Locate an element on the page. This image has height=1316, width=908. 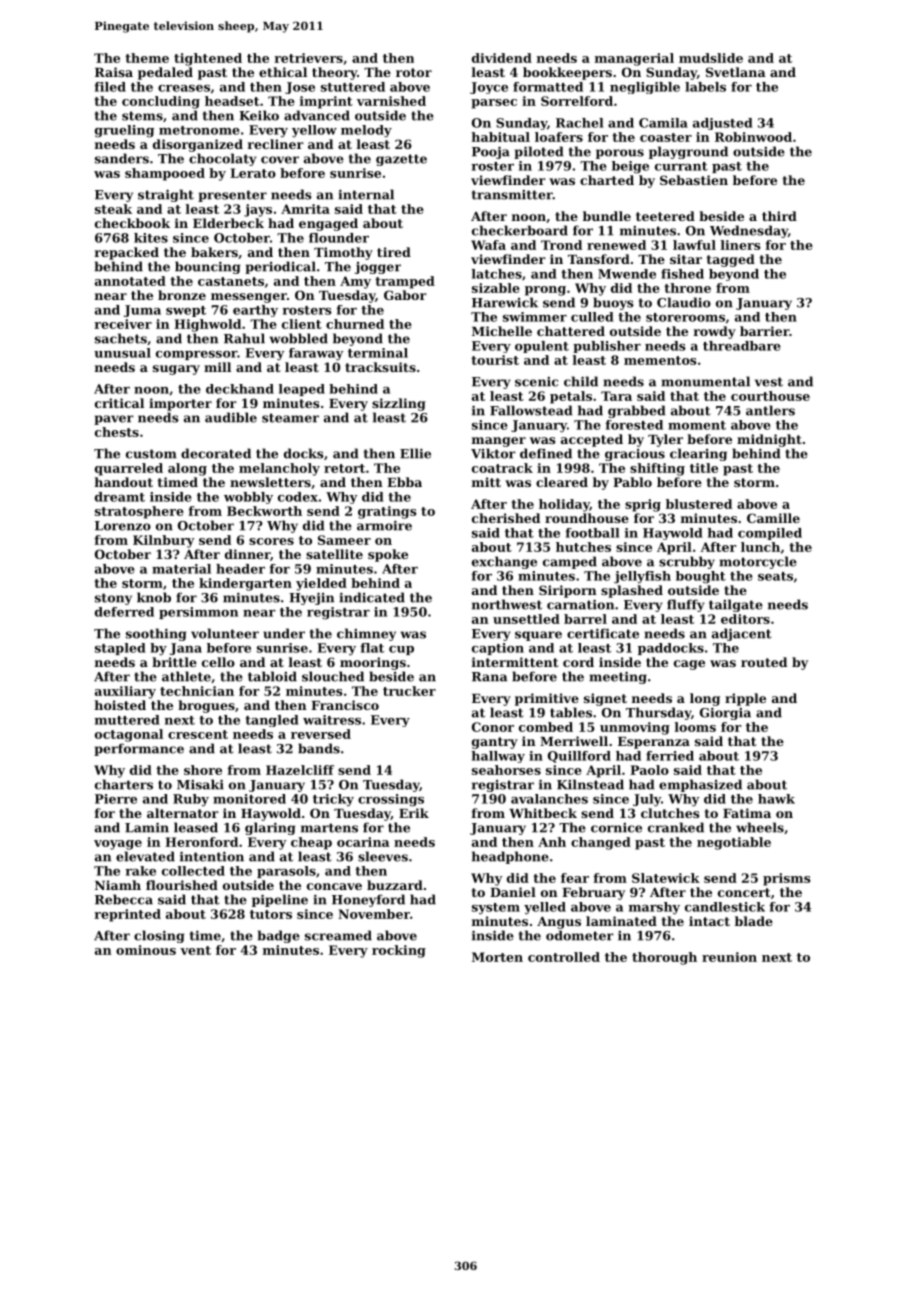
Kilnbury is located at coordinates (164, 541).
